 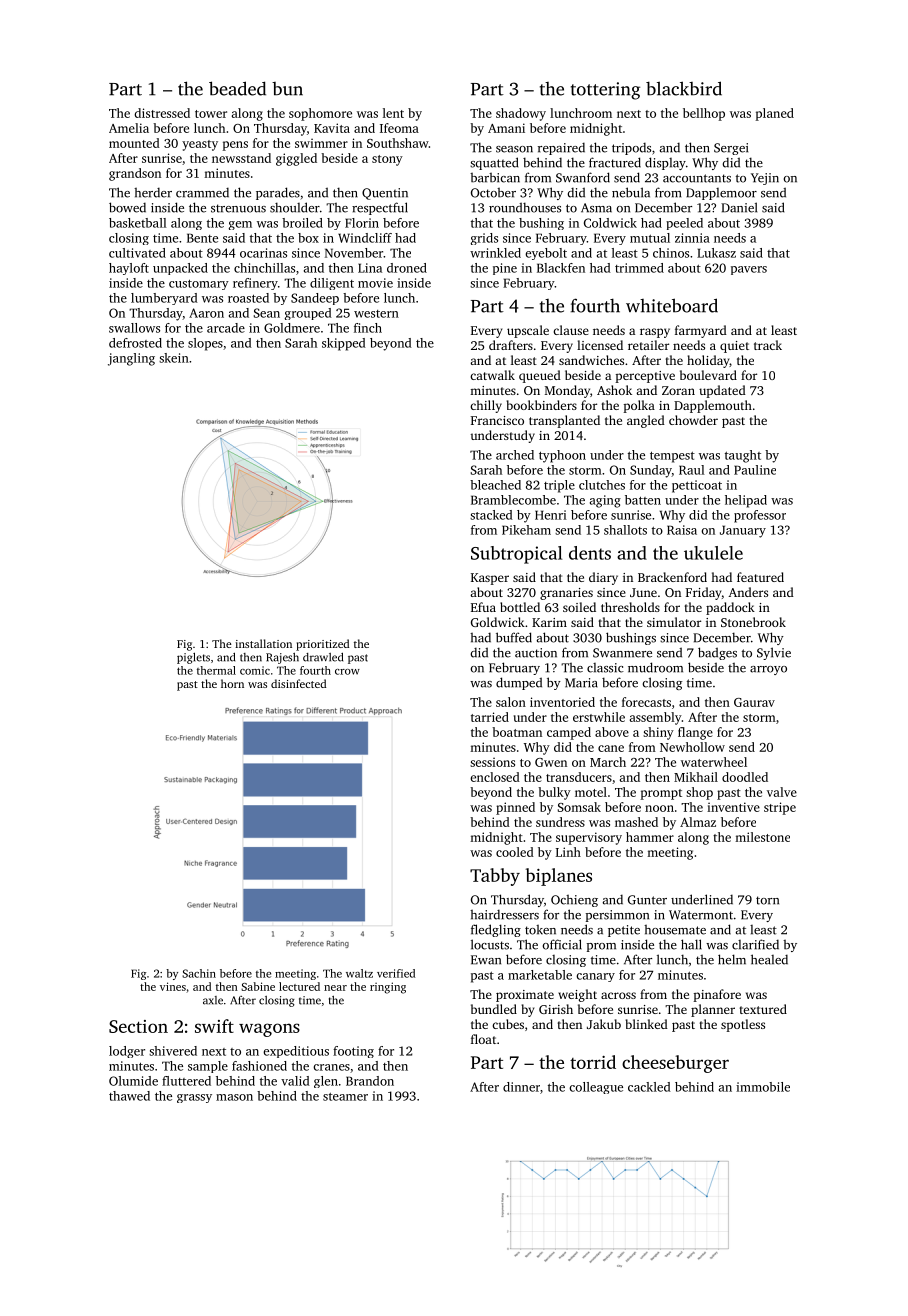 What do you see at coordinates (495, 777) in the page?
I see `enclosed` at bounding box center [495, 777].
